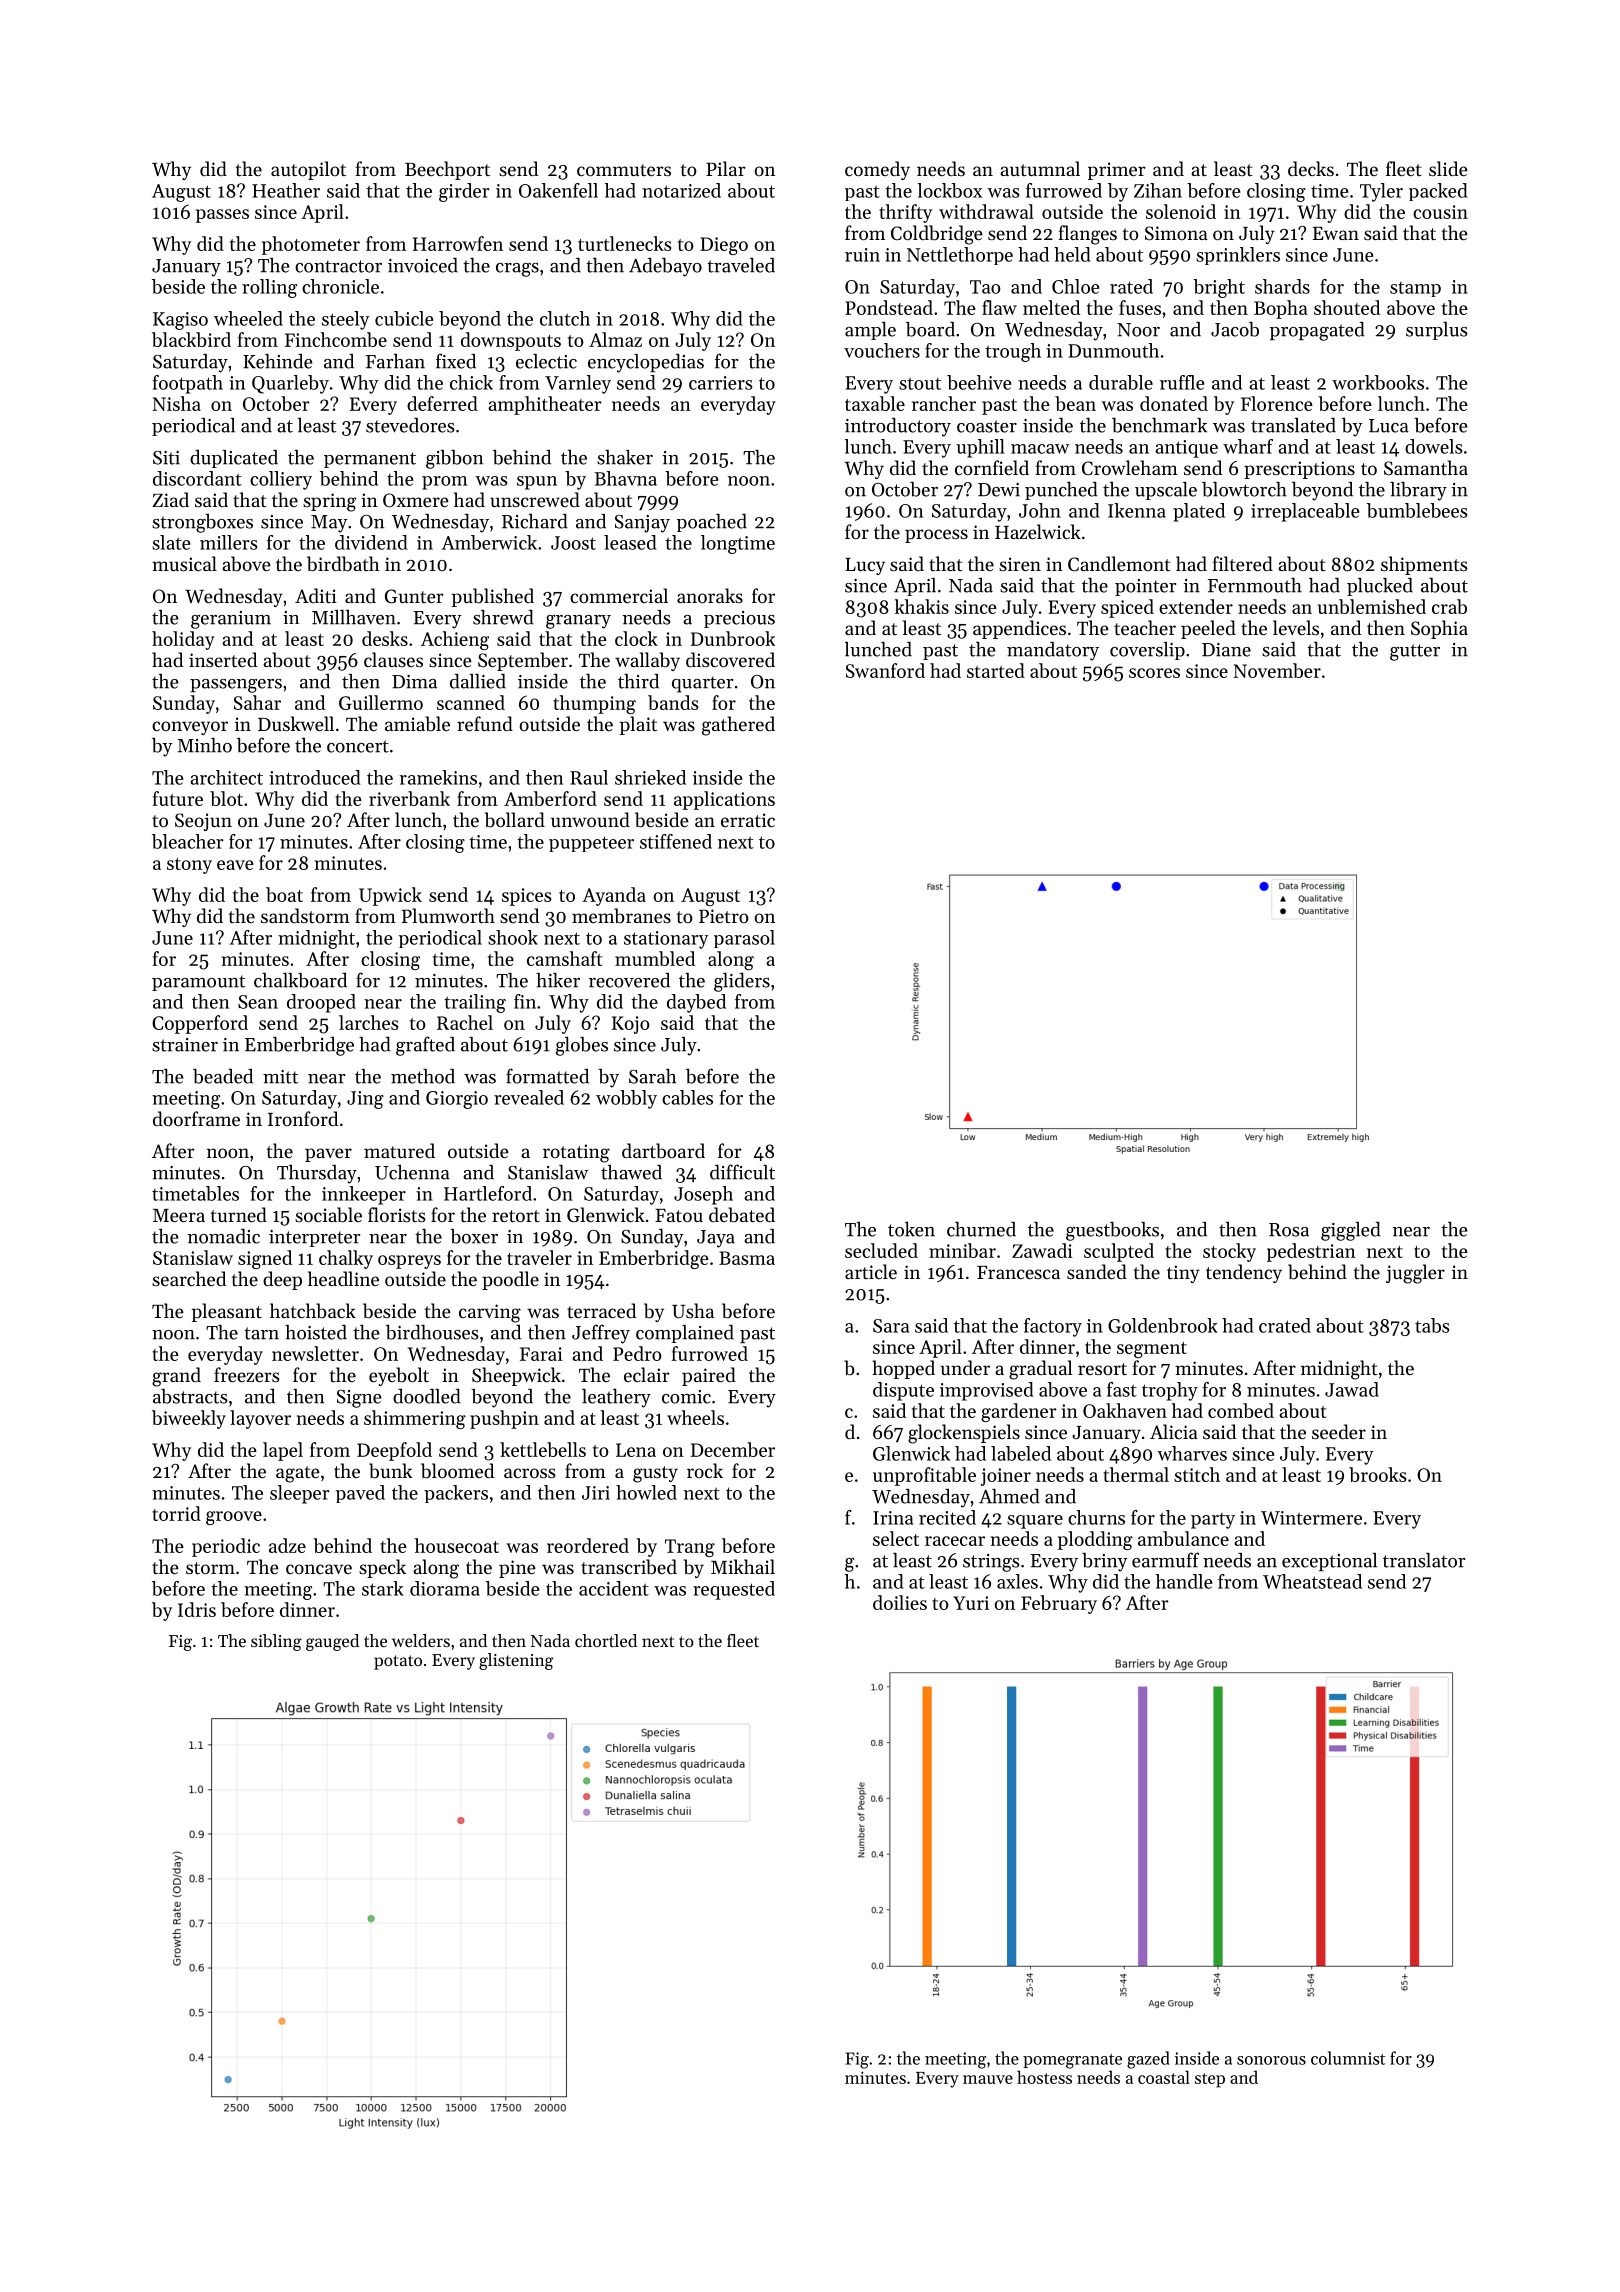  I want to click on potato, so click(398, 1662).
